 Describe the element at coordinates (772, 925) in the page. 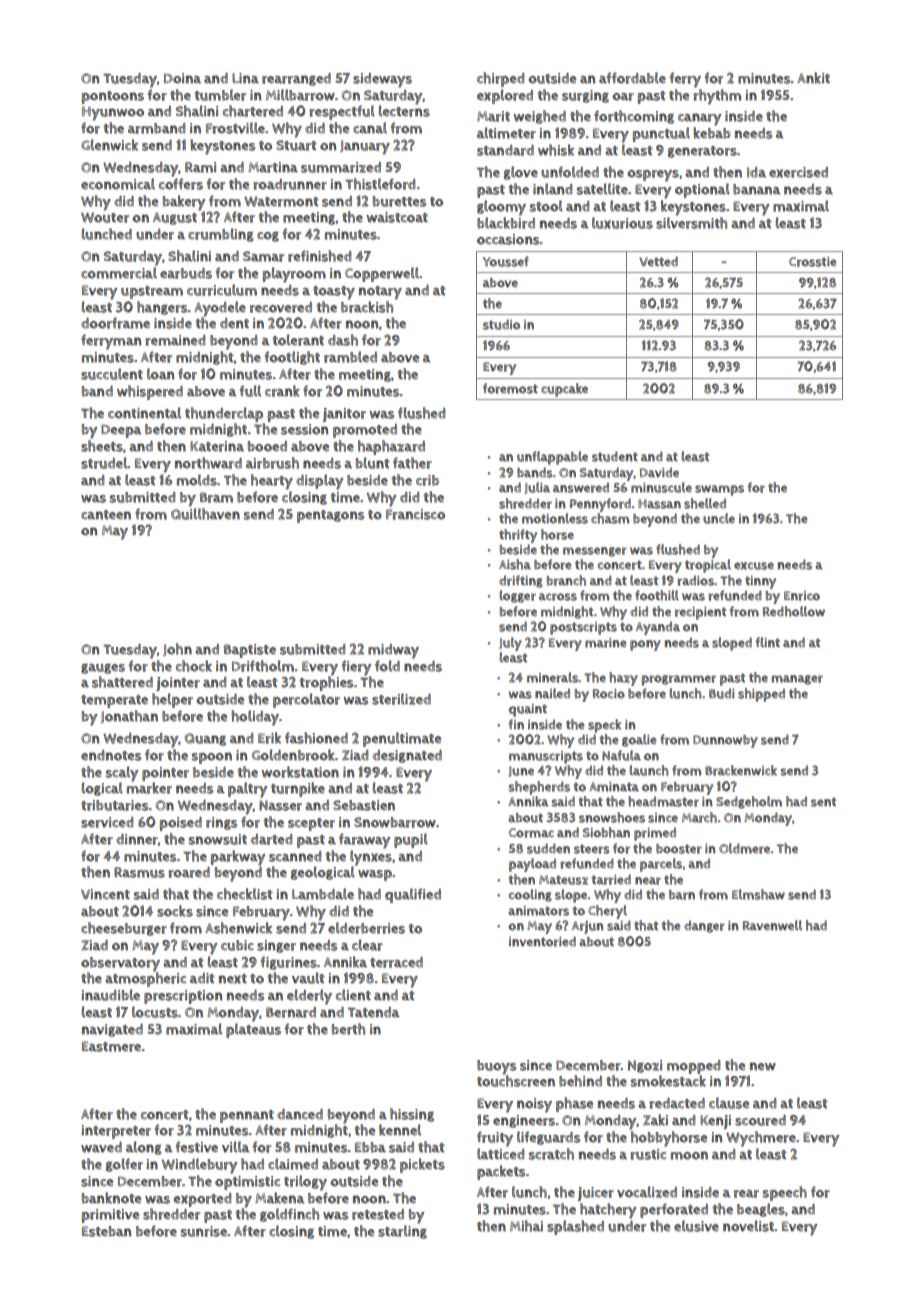

I see `Ravenwell` at that location.
